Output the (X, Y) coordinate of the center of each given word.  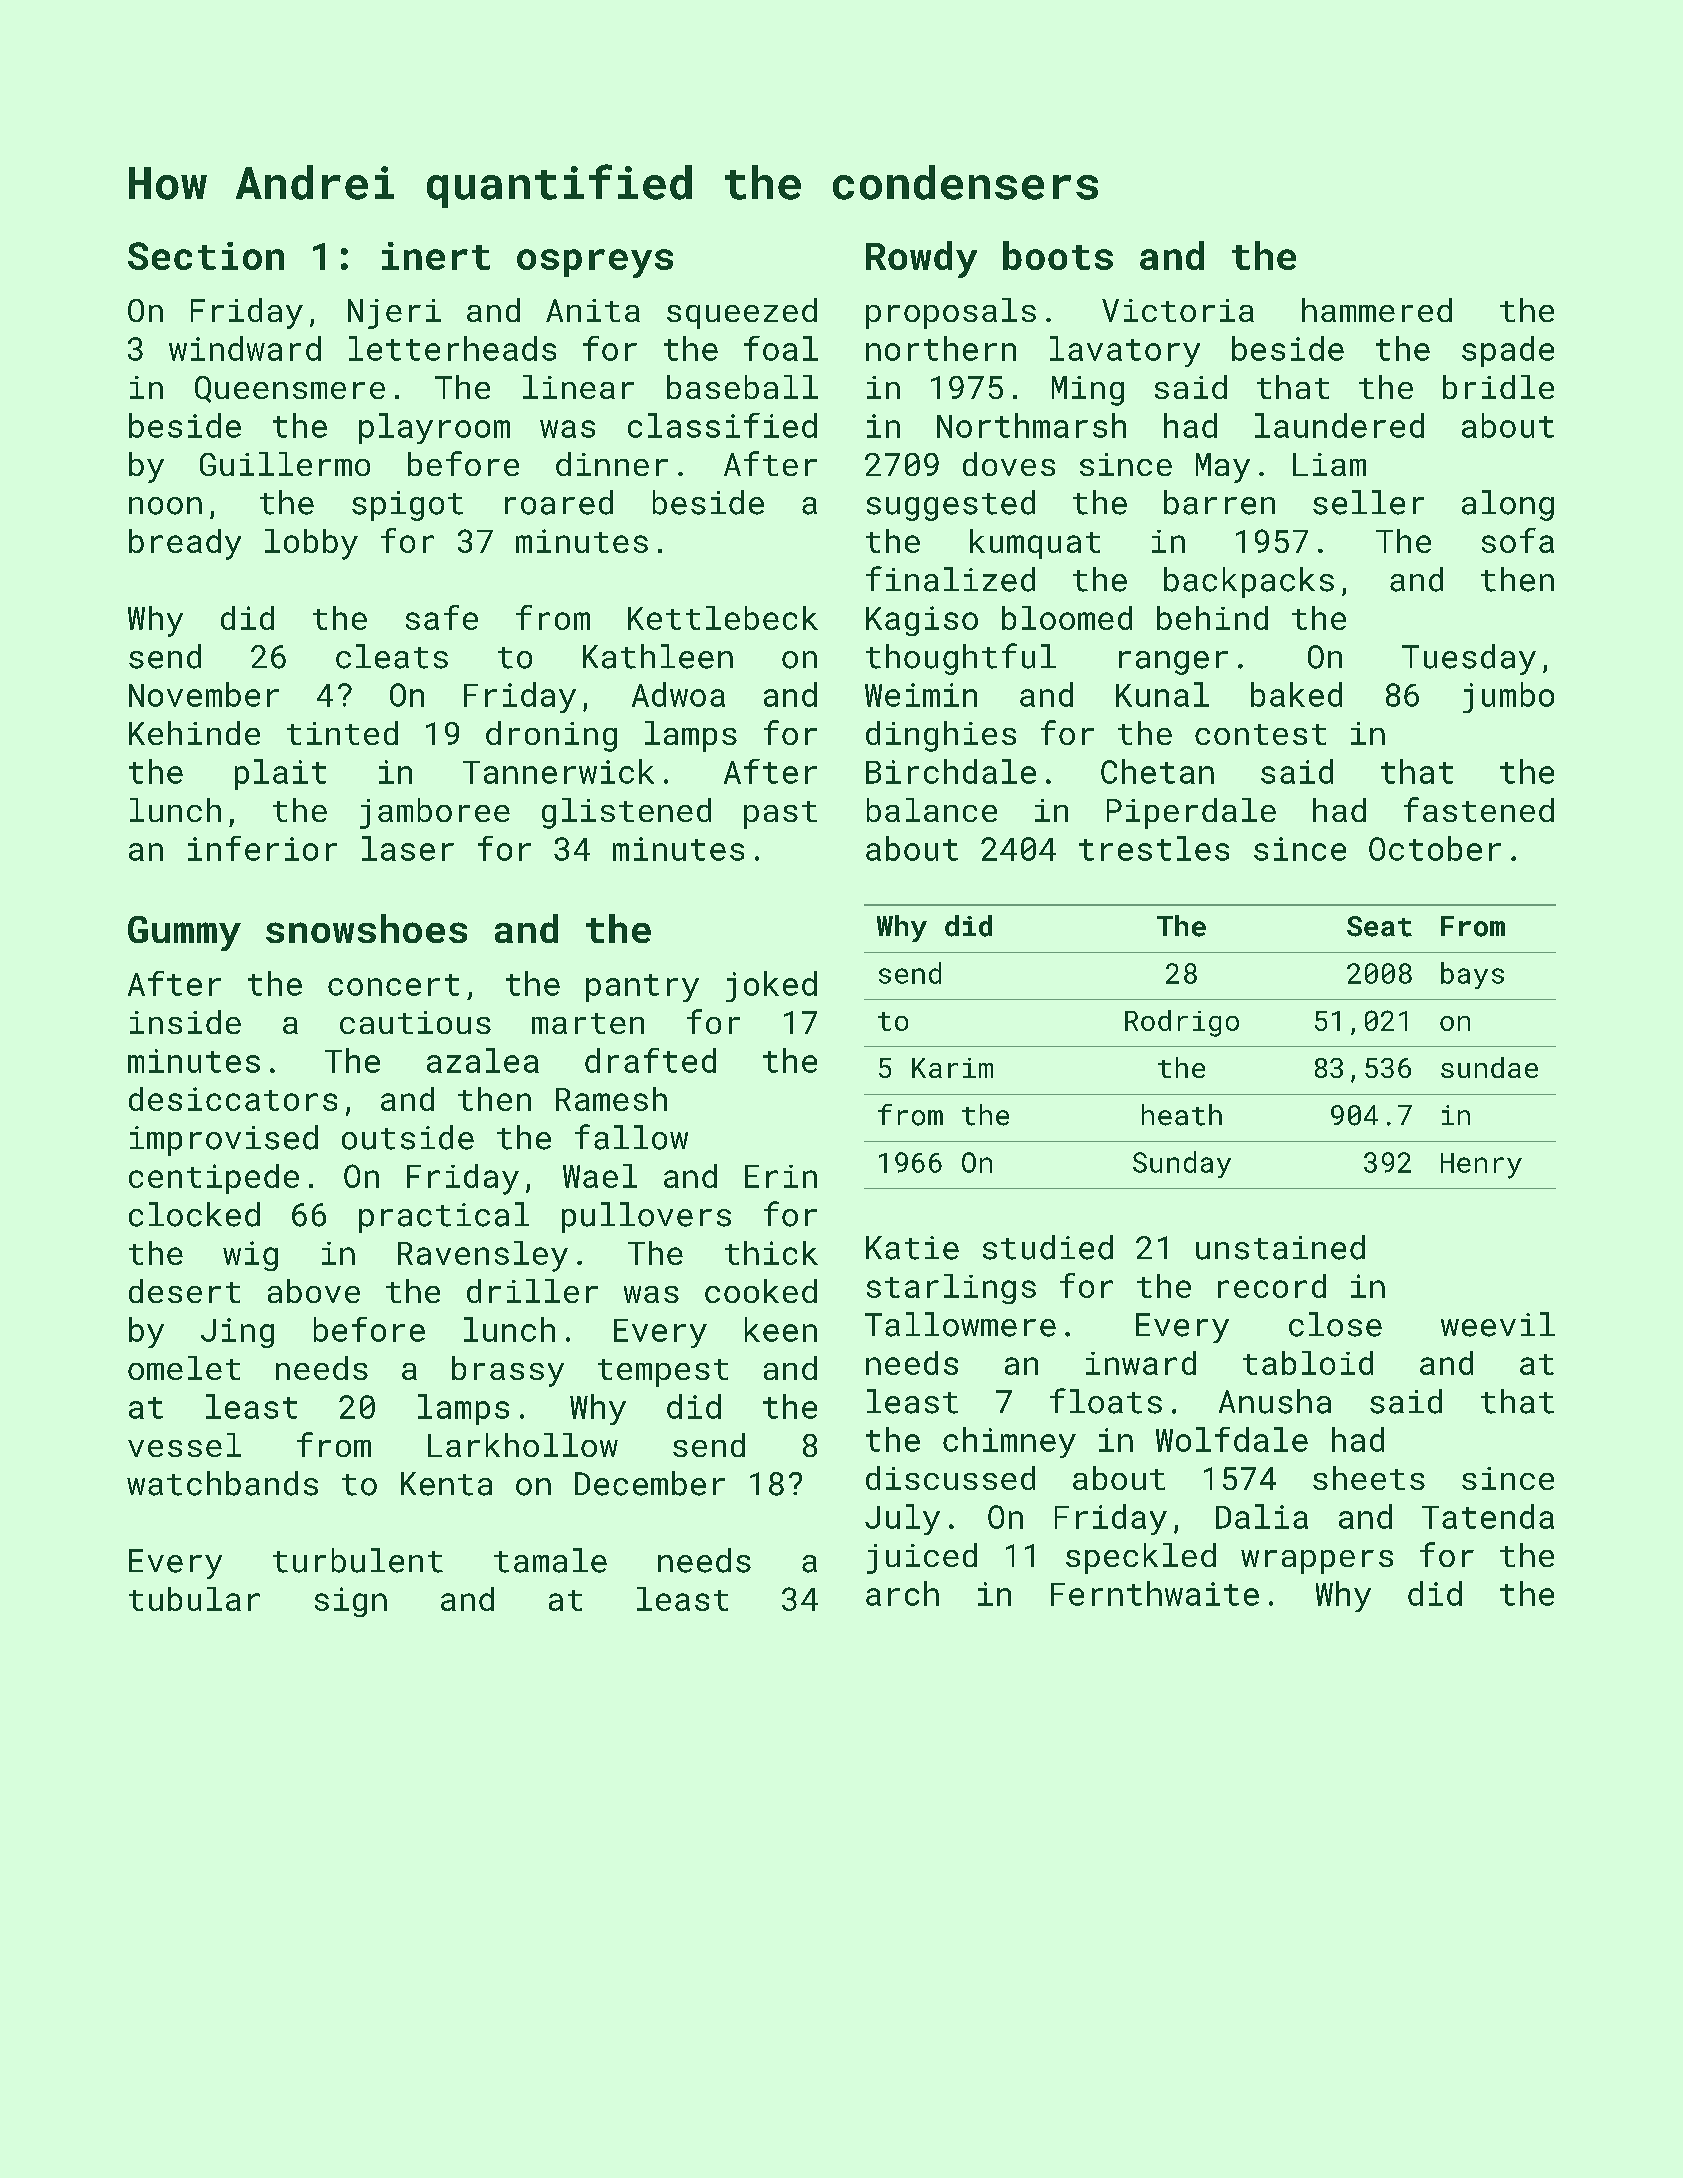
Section (206, 256)
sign (351, 1602)
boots (1058, 255)
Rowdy (921, 259)
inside (185, 1022)
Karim (952, 1068)
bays (1472, 975)
